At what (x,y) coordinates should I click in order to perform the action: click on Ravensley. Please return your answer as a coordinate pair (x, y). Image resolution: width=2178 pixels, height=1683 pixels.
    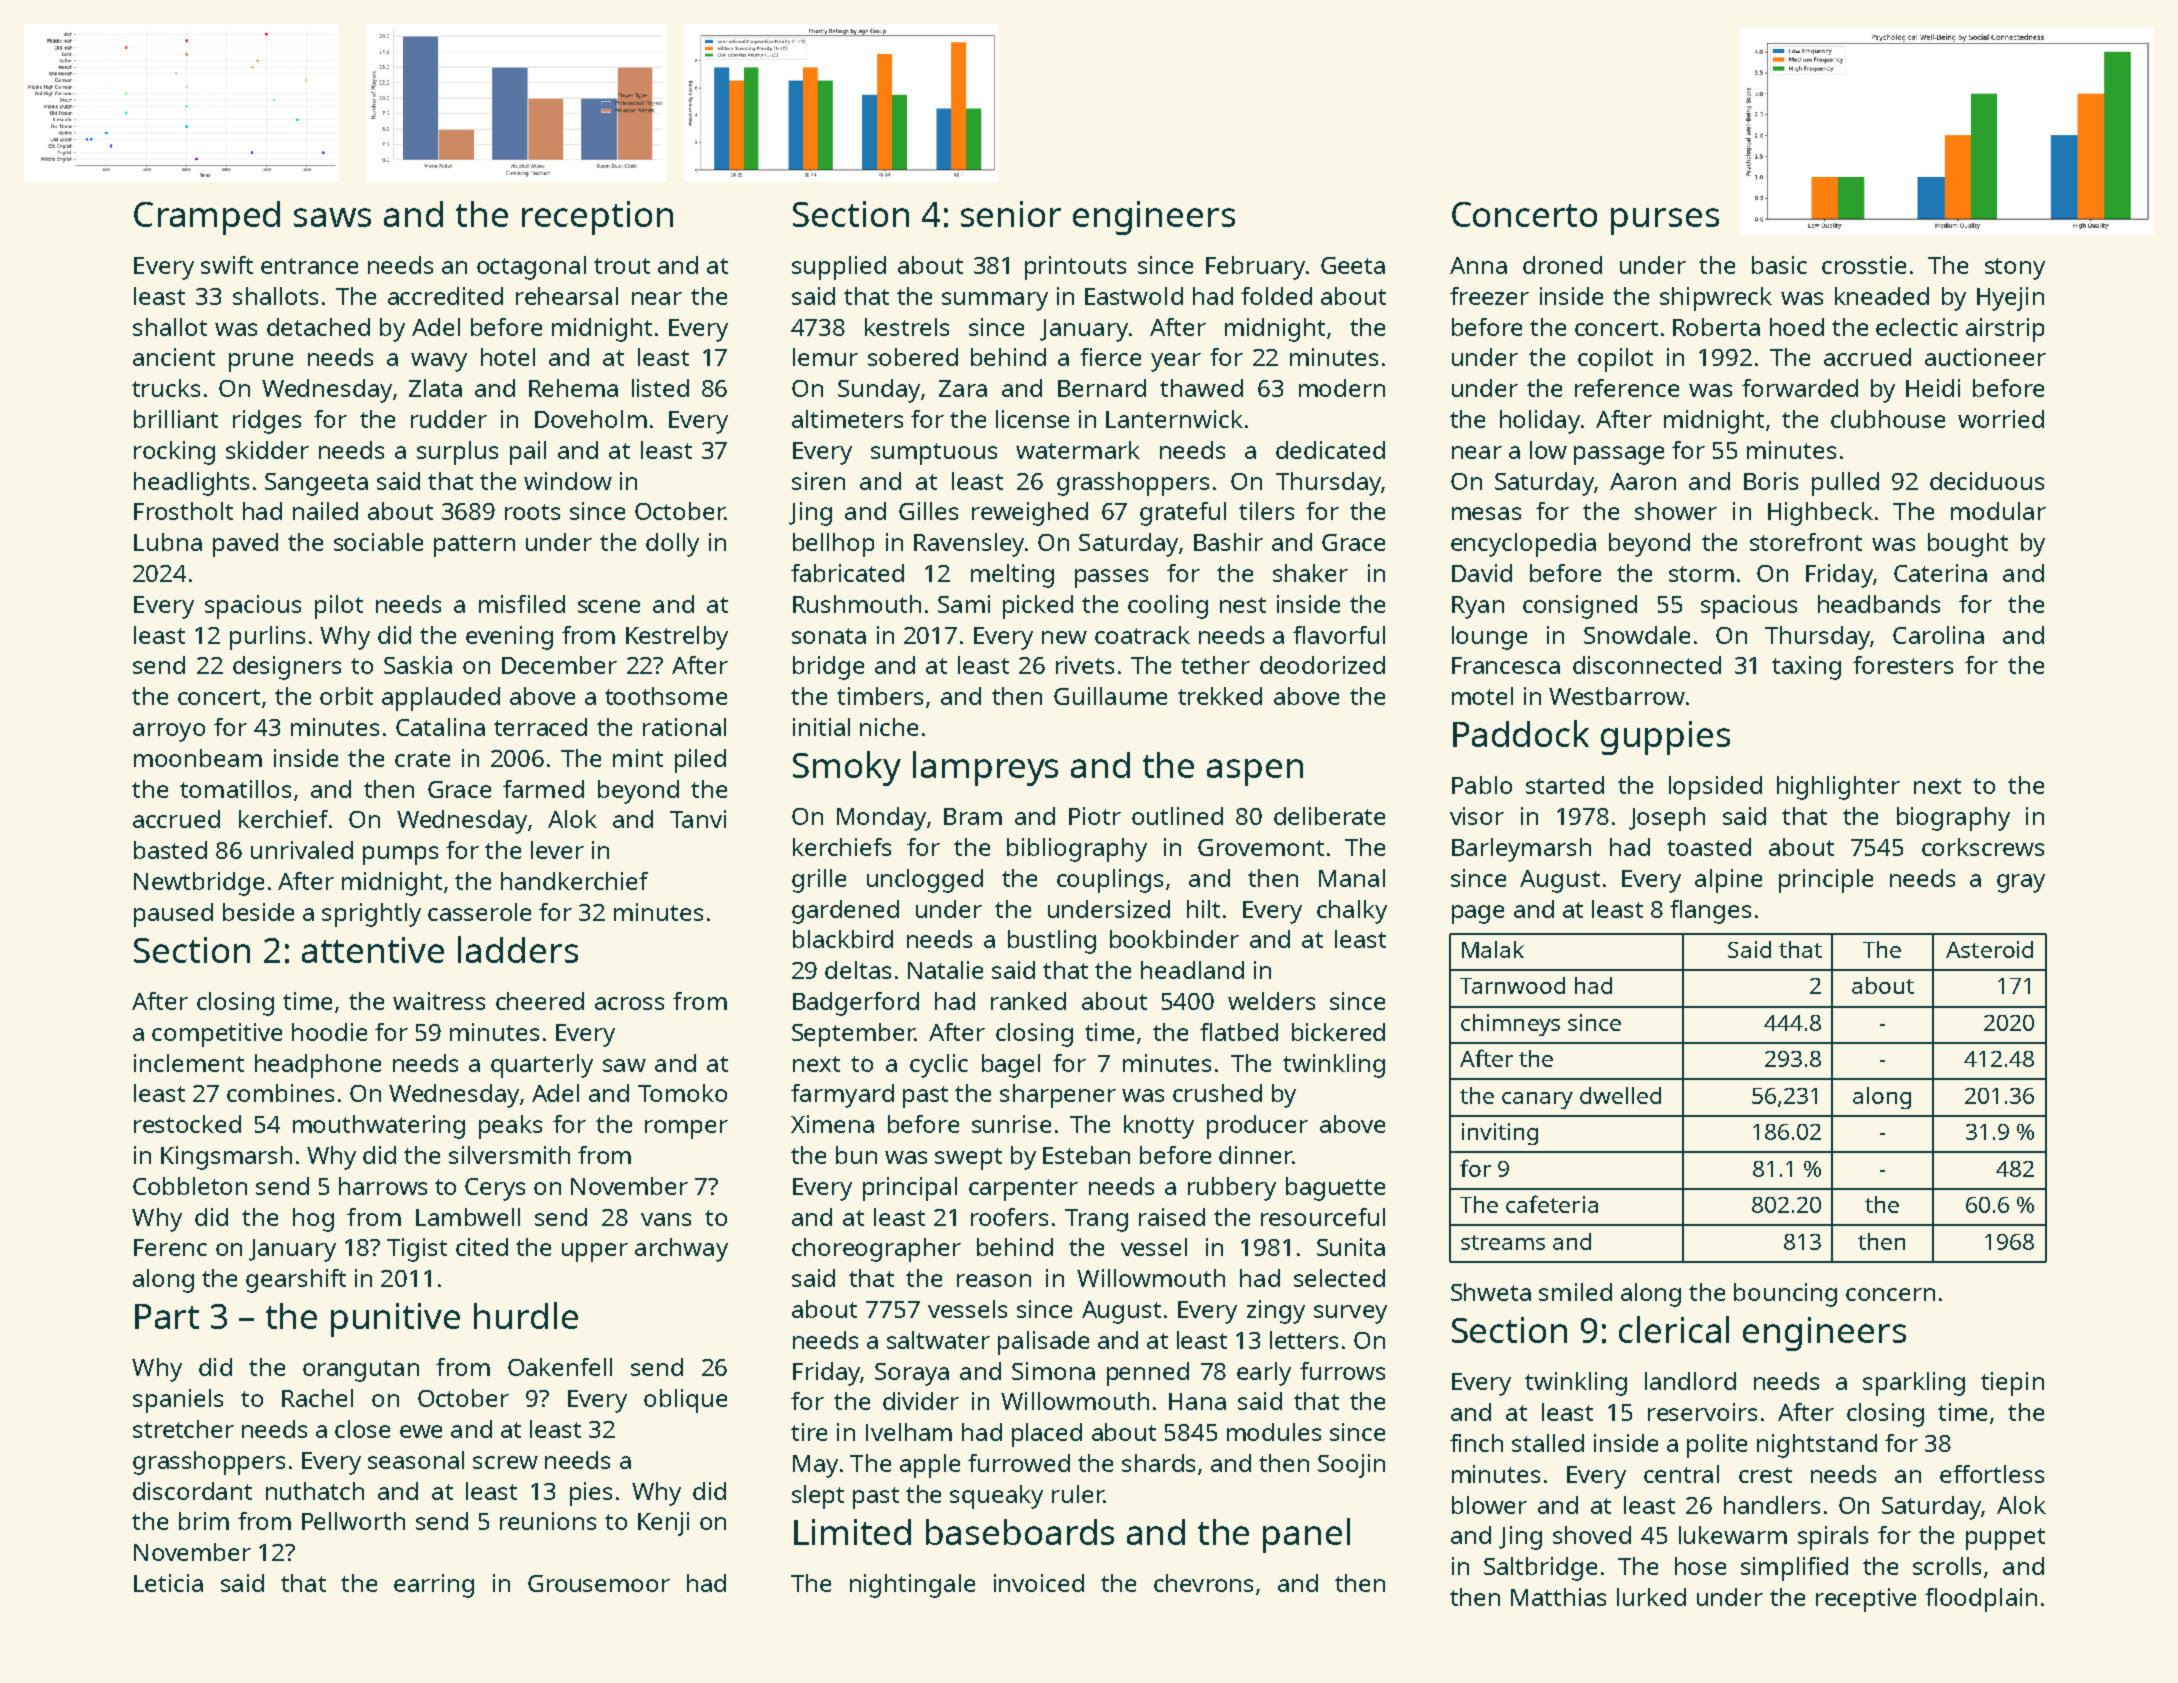
    Looking at the image, I should click on (969, 545).
